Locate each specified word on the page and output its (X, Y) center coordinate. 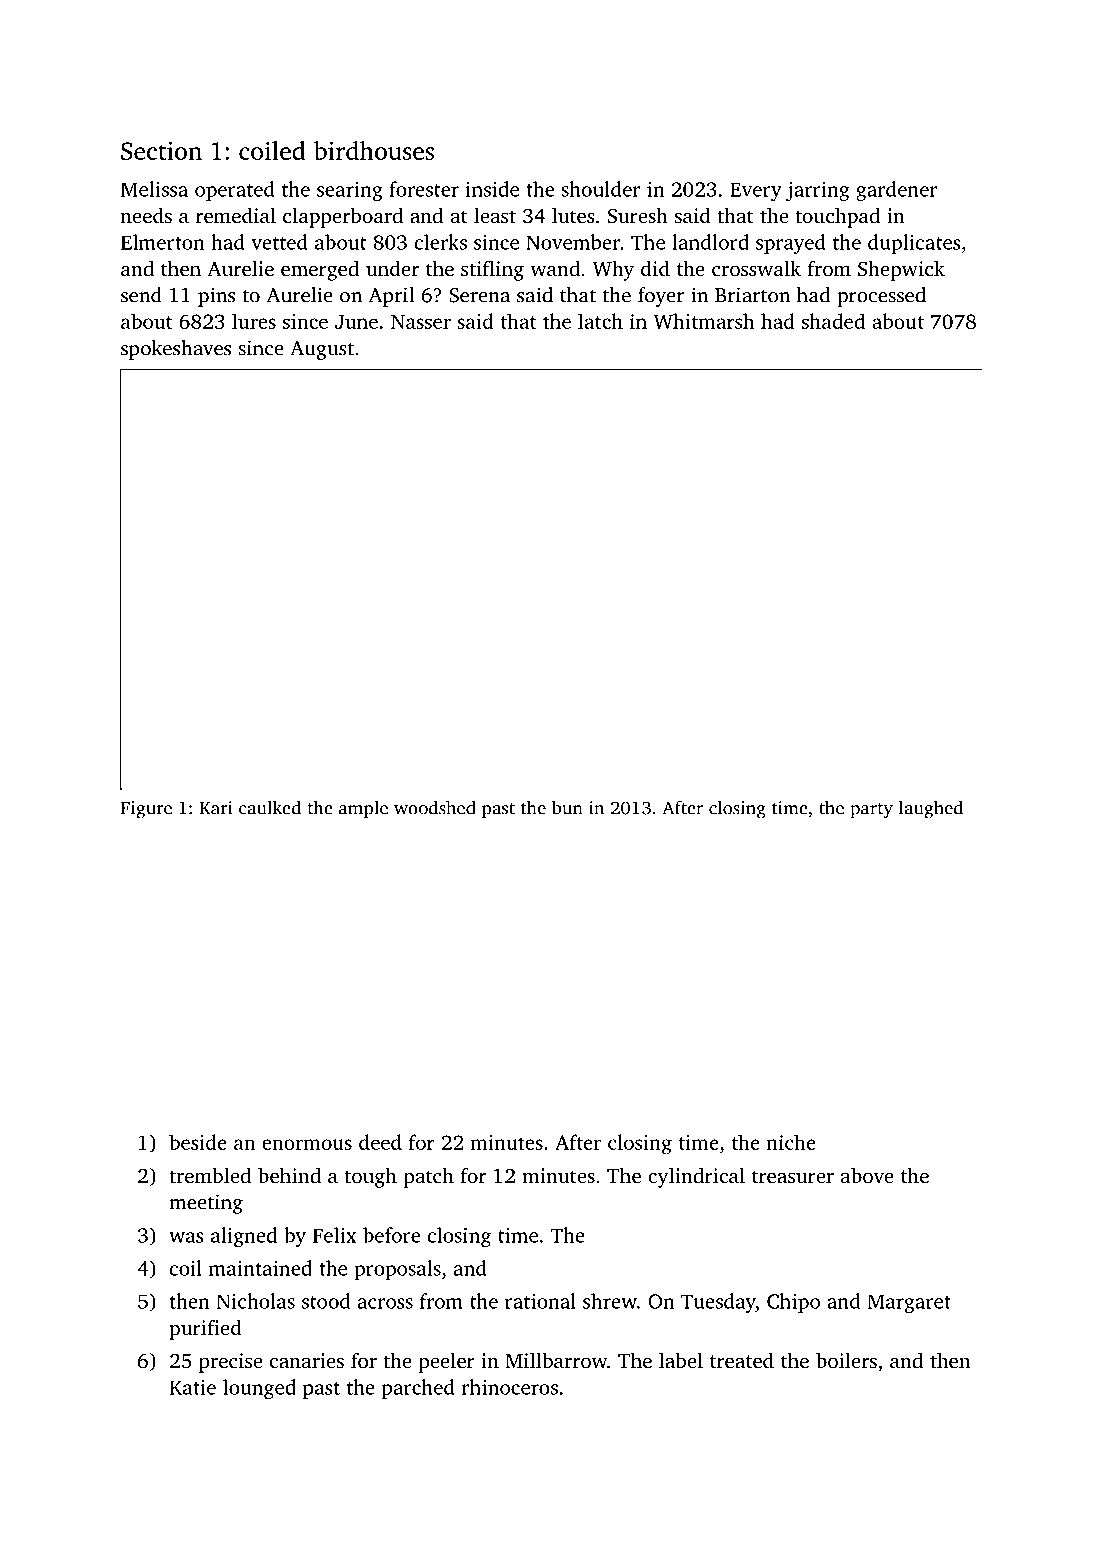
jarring (818, 191)
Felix (334, 1235)
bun (567, 807)
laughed (931, 809)
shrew (610, 1301)
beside (198, 1142)
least (495, 215)
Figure (146, 810)
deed (380, 1142)
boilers (846, 1360)
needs (146, 215)
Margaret (909, 1303)
